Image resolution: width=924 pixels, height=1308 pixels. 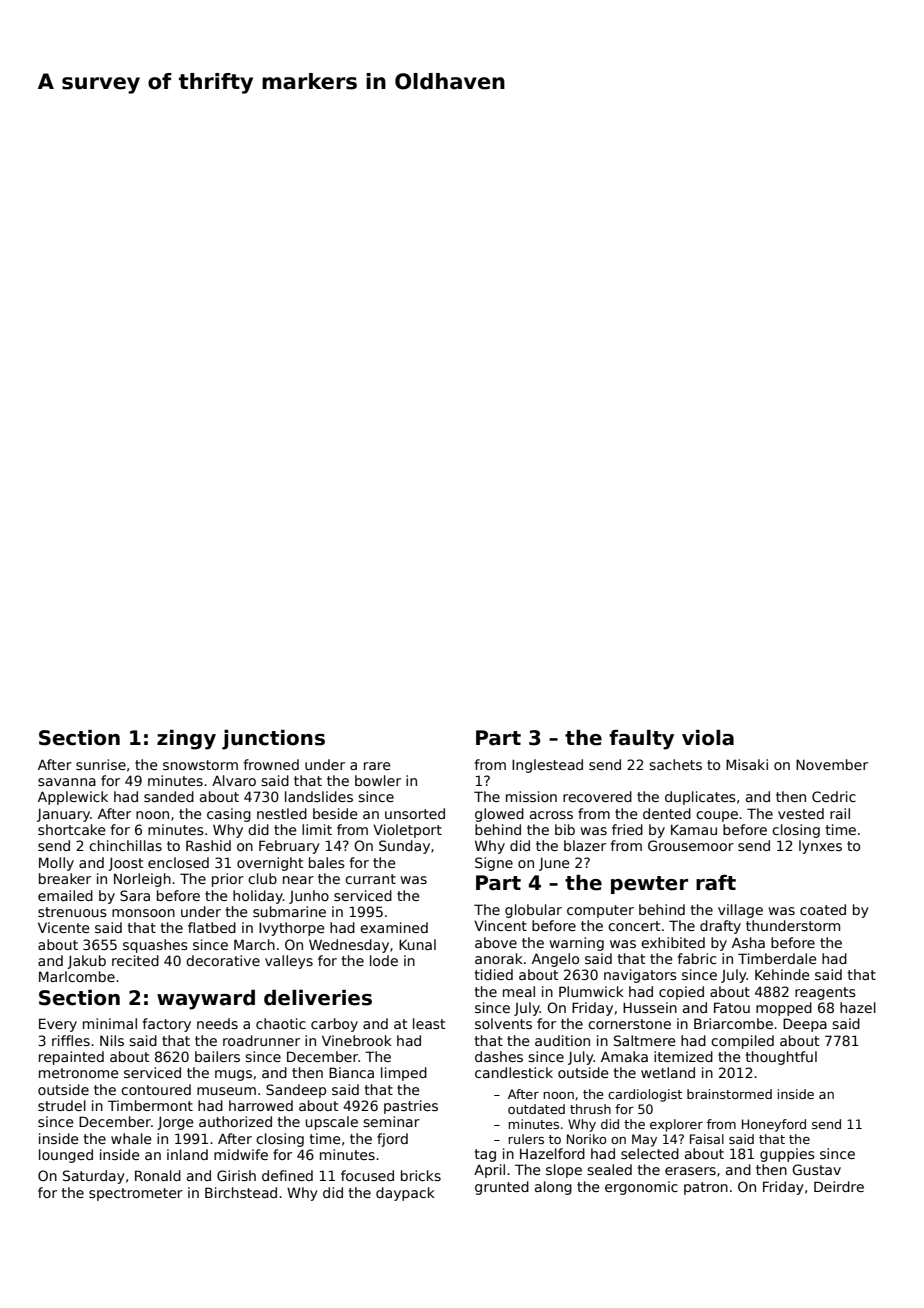 I want to click on chaotic, so click(x=281, y=1023).
